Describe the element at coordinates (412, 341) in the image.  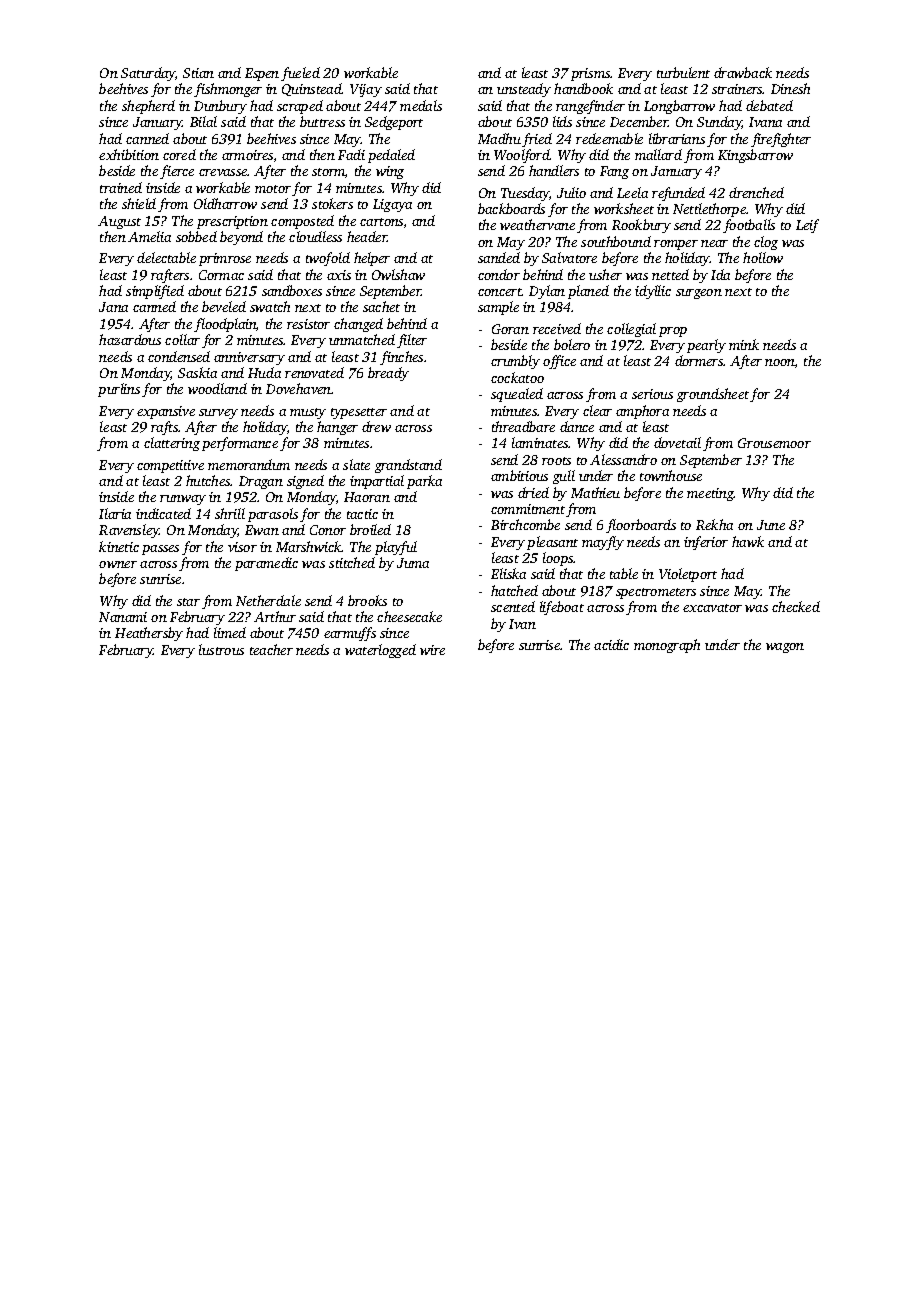
I see `filter` at that location.
